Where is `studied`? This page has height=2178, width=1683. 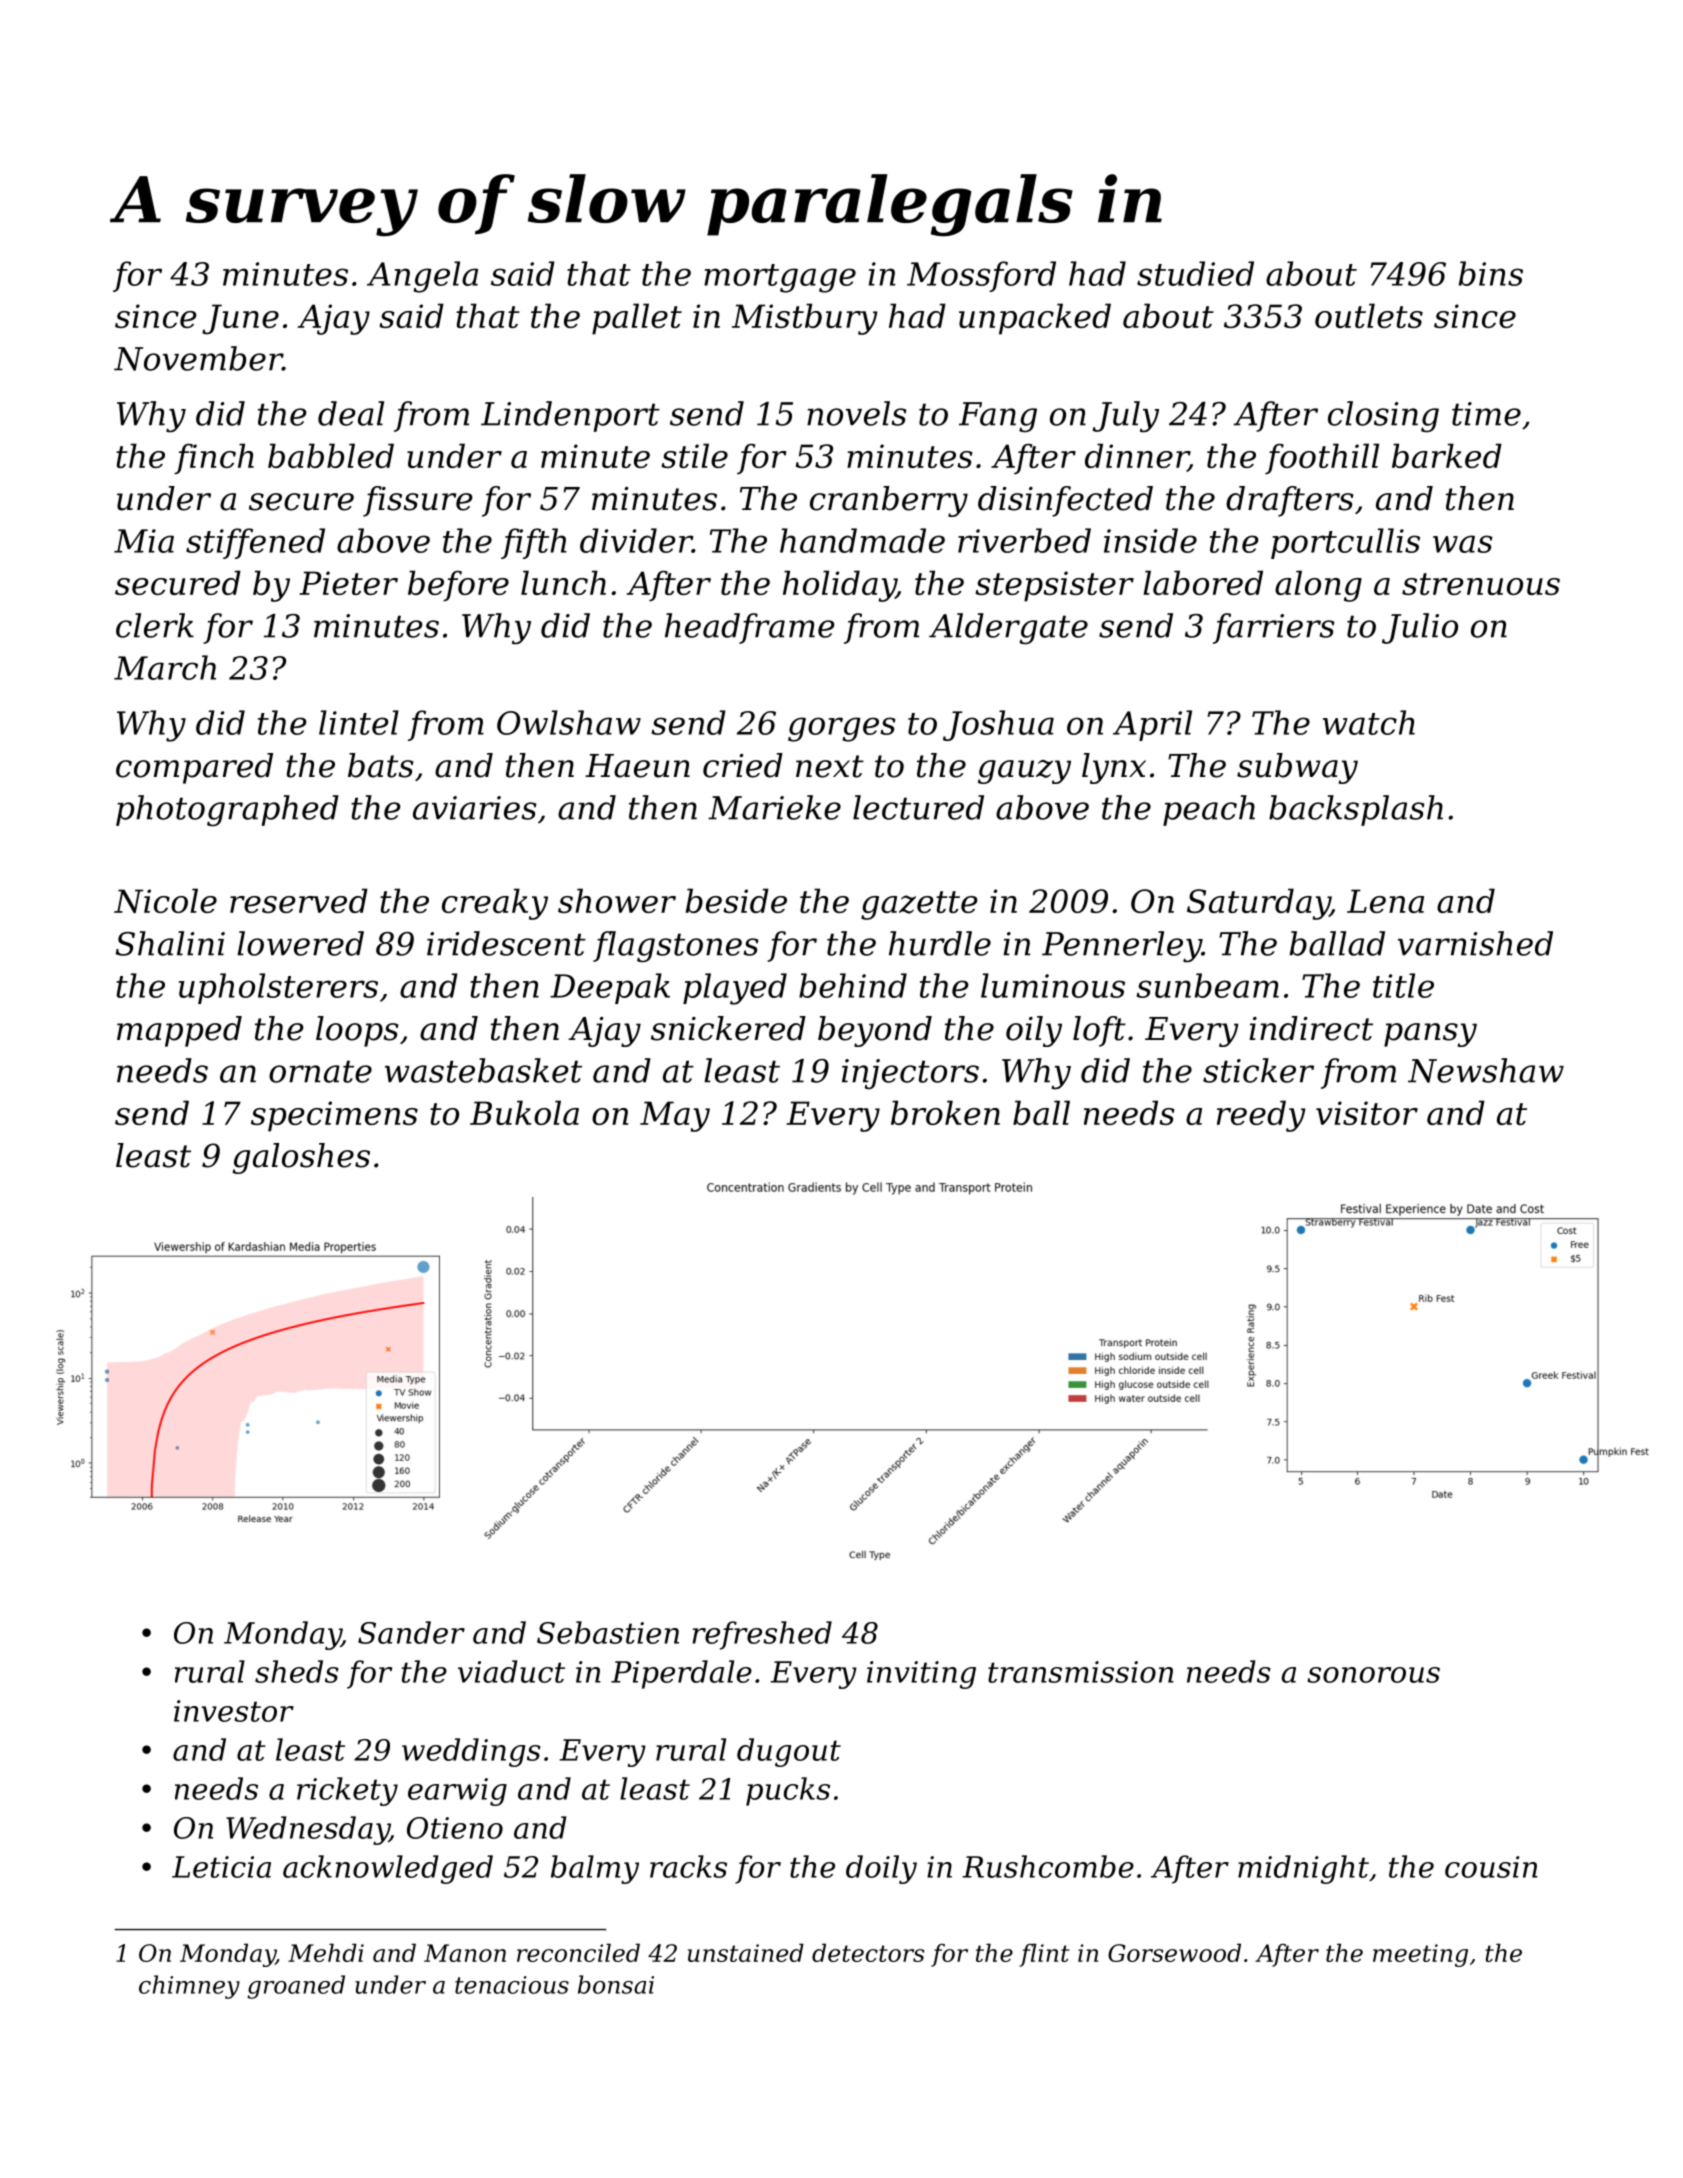 studied is located at coordinates (1195, 273).
